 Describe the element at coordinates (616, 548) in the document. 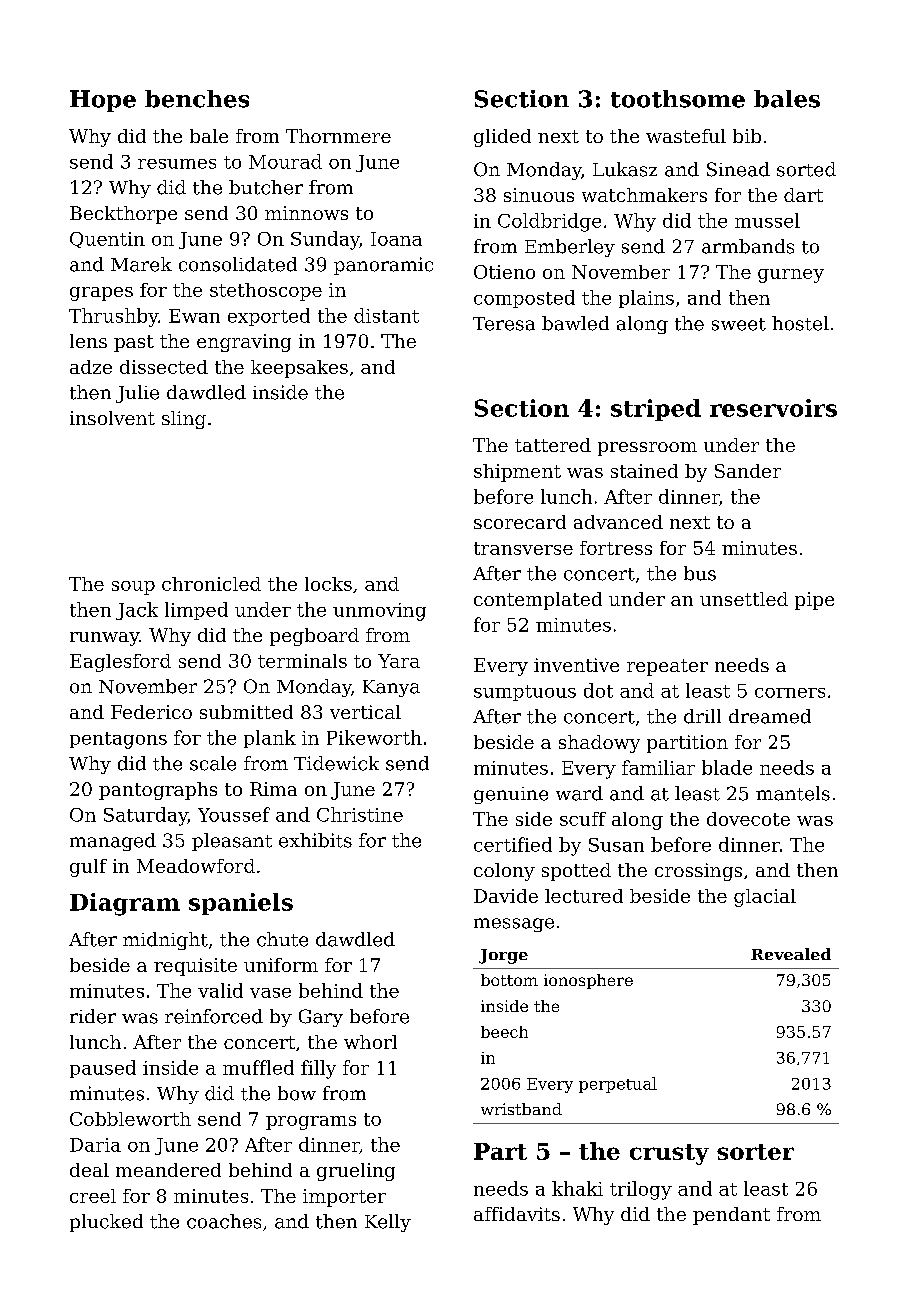

I see `fortress` at that location.
